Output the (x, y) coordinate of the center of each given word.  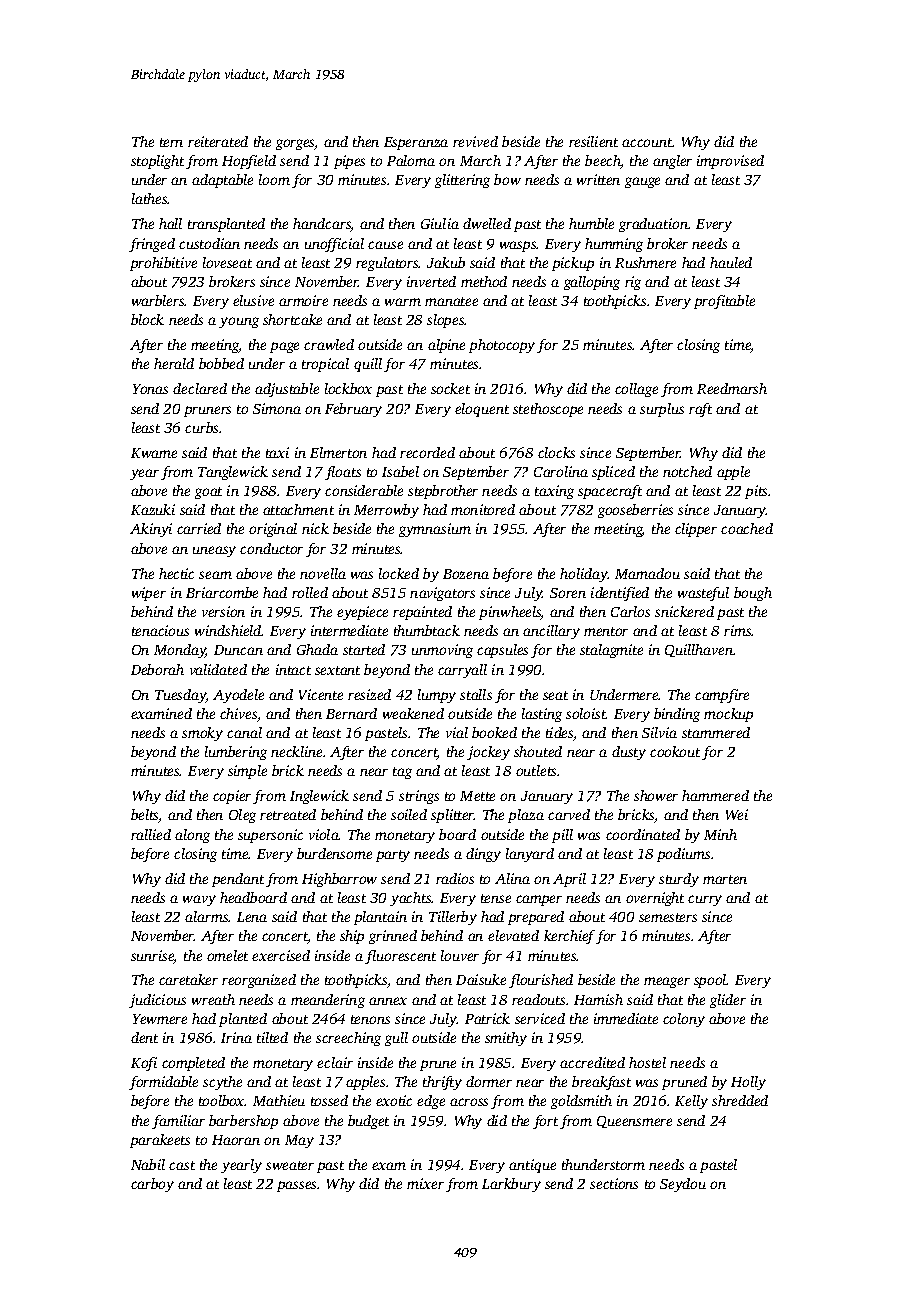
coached (747, 528)
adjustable (287, 390)
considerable (364, 490)
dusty (629, 753)
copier (232, 797)
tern (171, 142)
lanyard (530, 855)
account (647, 142)
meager (667, 982)
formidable (163, 1083)
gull (396, 1039)
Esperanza (416, 143)
